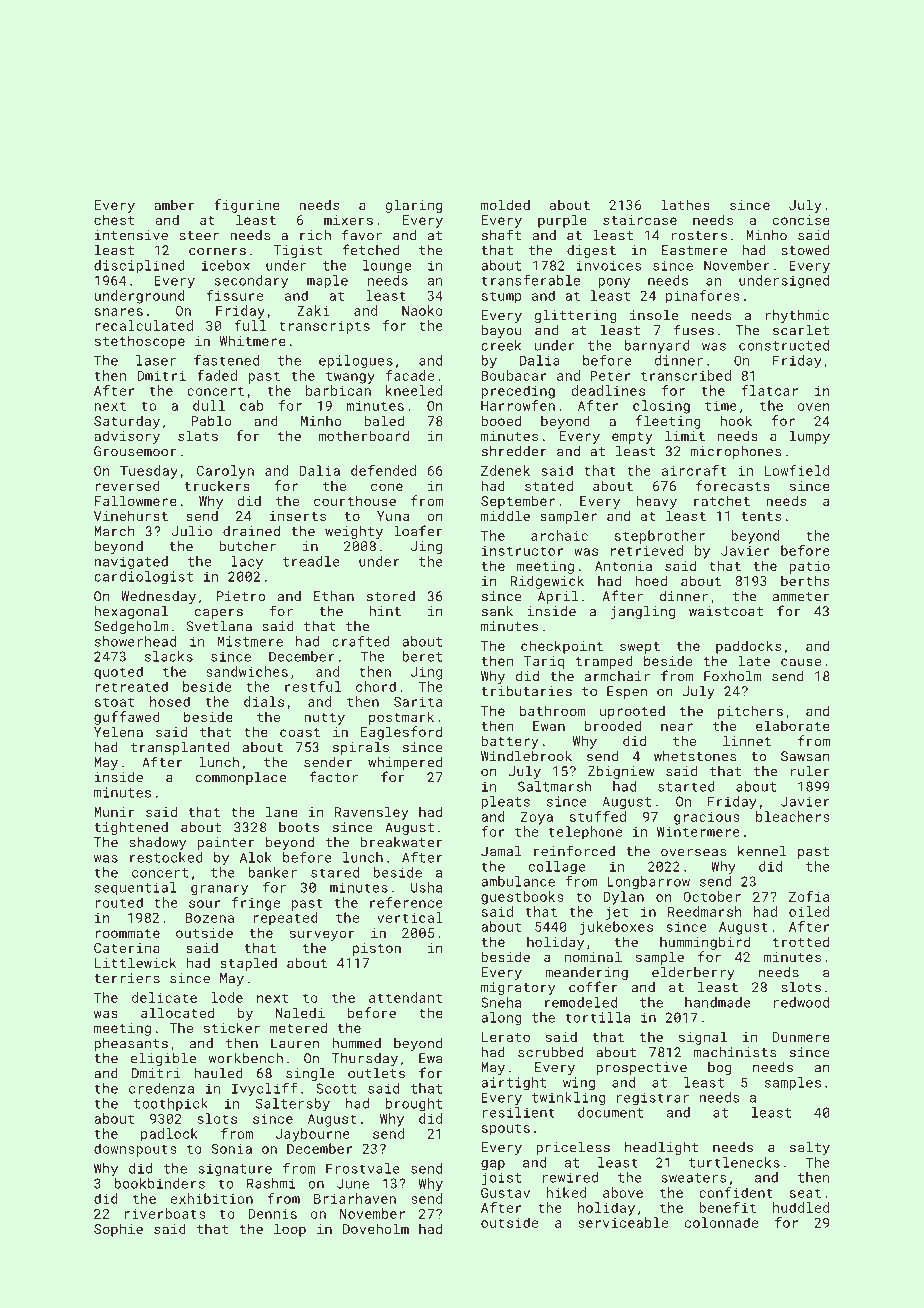 Image resolution: width=924 pixels, height=1308 pixels. Describe the element at coordinates (418, 531) in the screenshot. I see `loafer` at that location.
